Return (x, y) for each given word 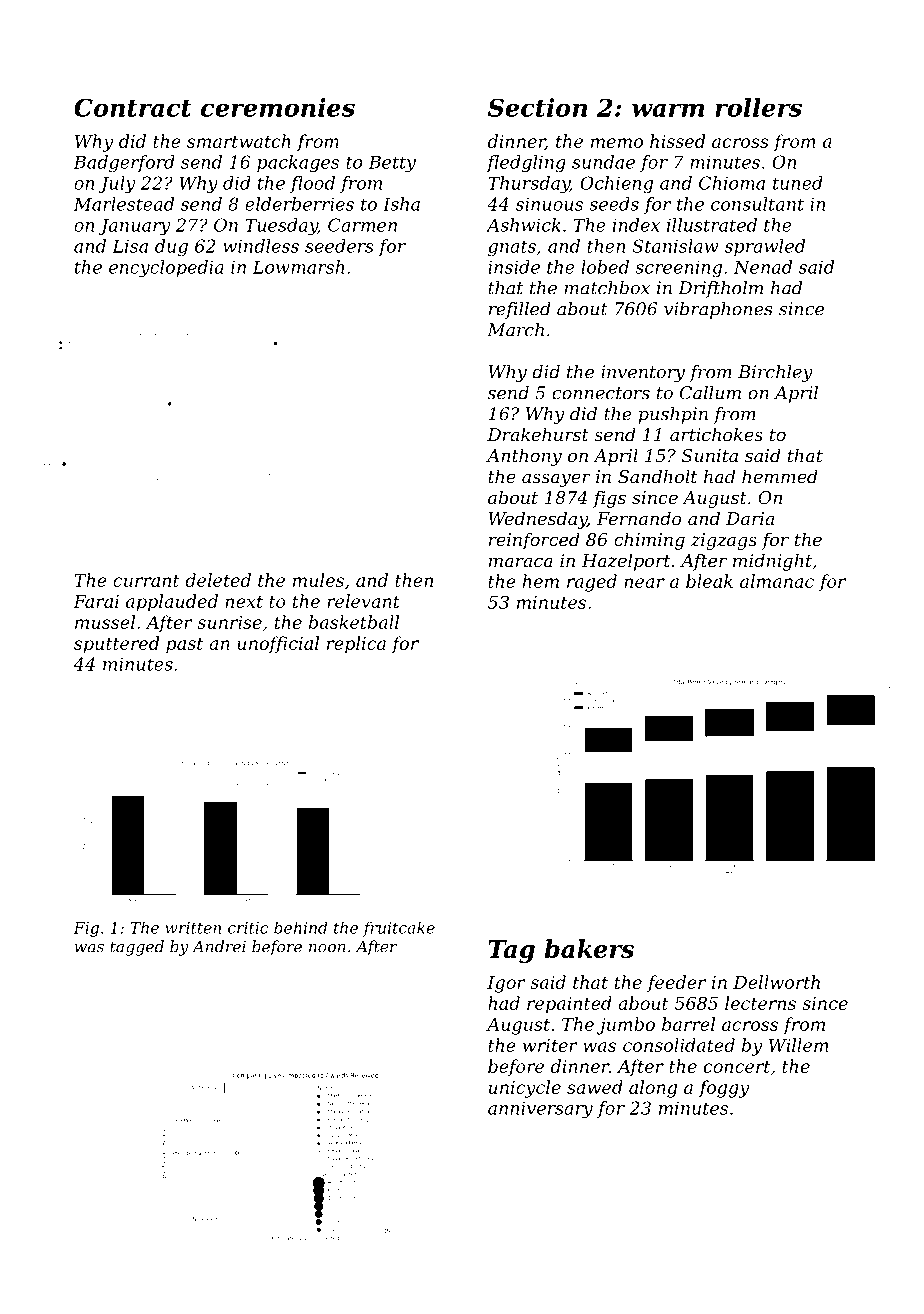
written (193, 928)
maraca (521, 562)
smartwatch (239, 141)
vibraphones (718, 310)
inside (514, 267)
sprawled (765, 247)
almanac (777, 581)
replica (356, 645)
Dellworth (776, 982)
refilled (520, 310)
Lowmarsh (298, 267)
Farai (96, 601)
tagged (137, 948)
